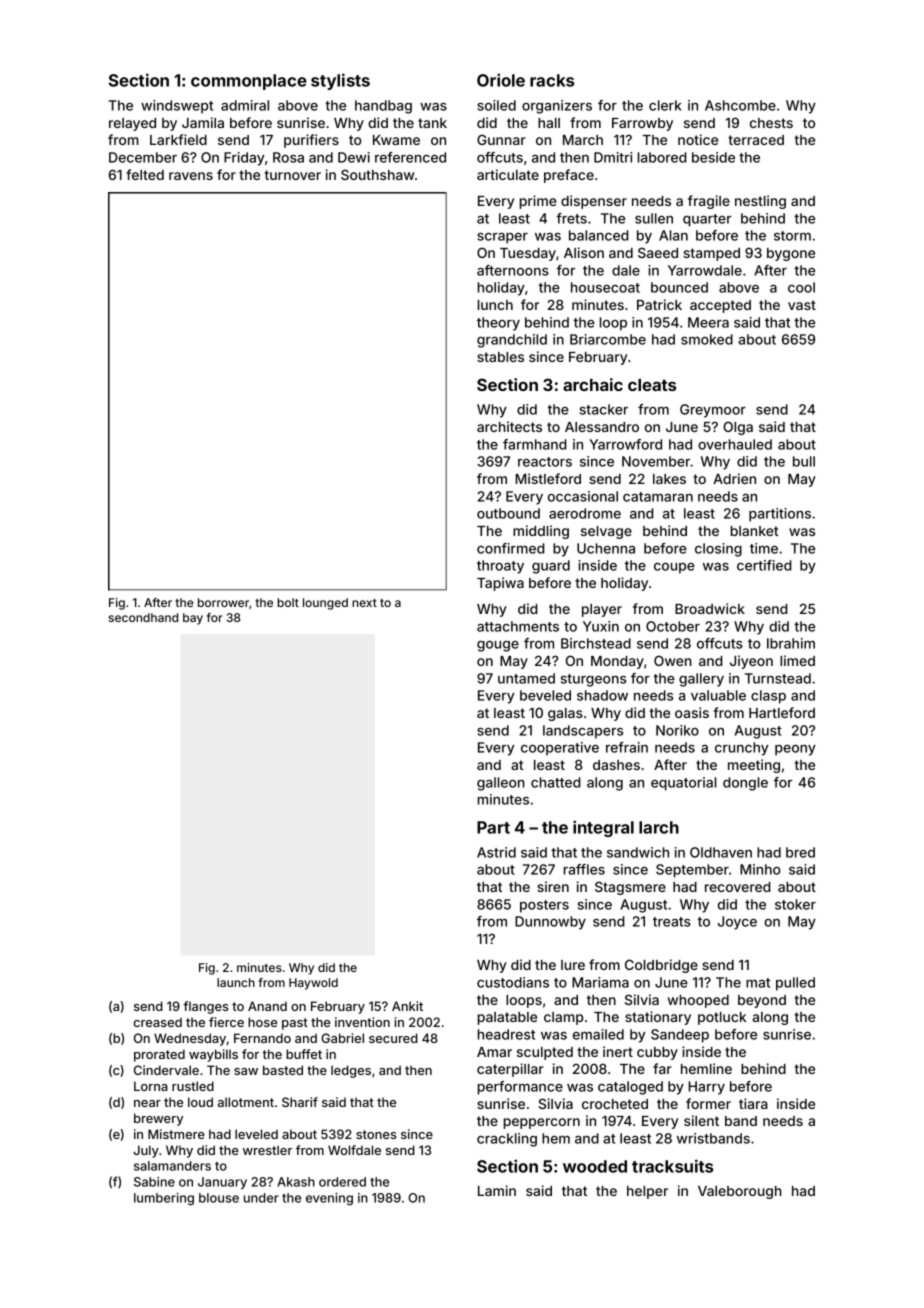  I want to click on relayed, so click(132, 124).
